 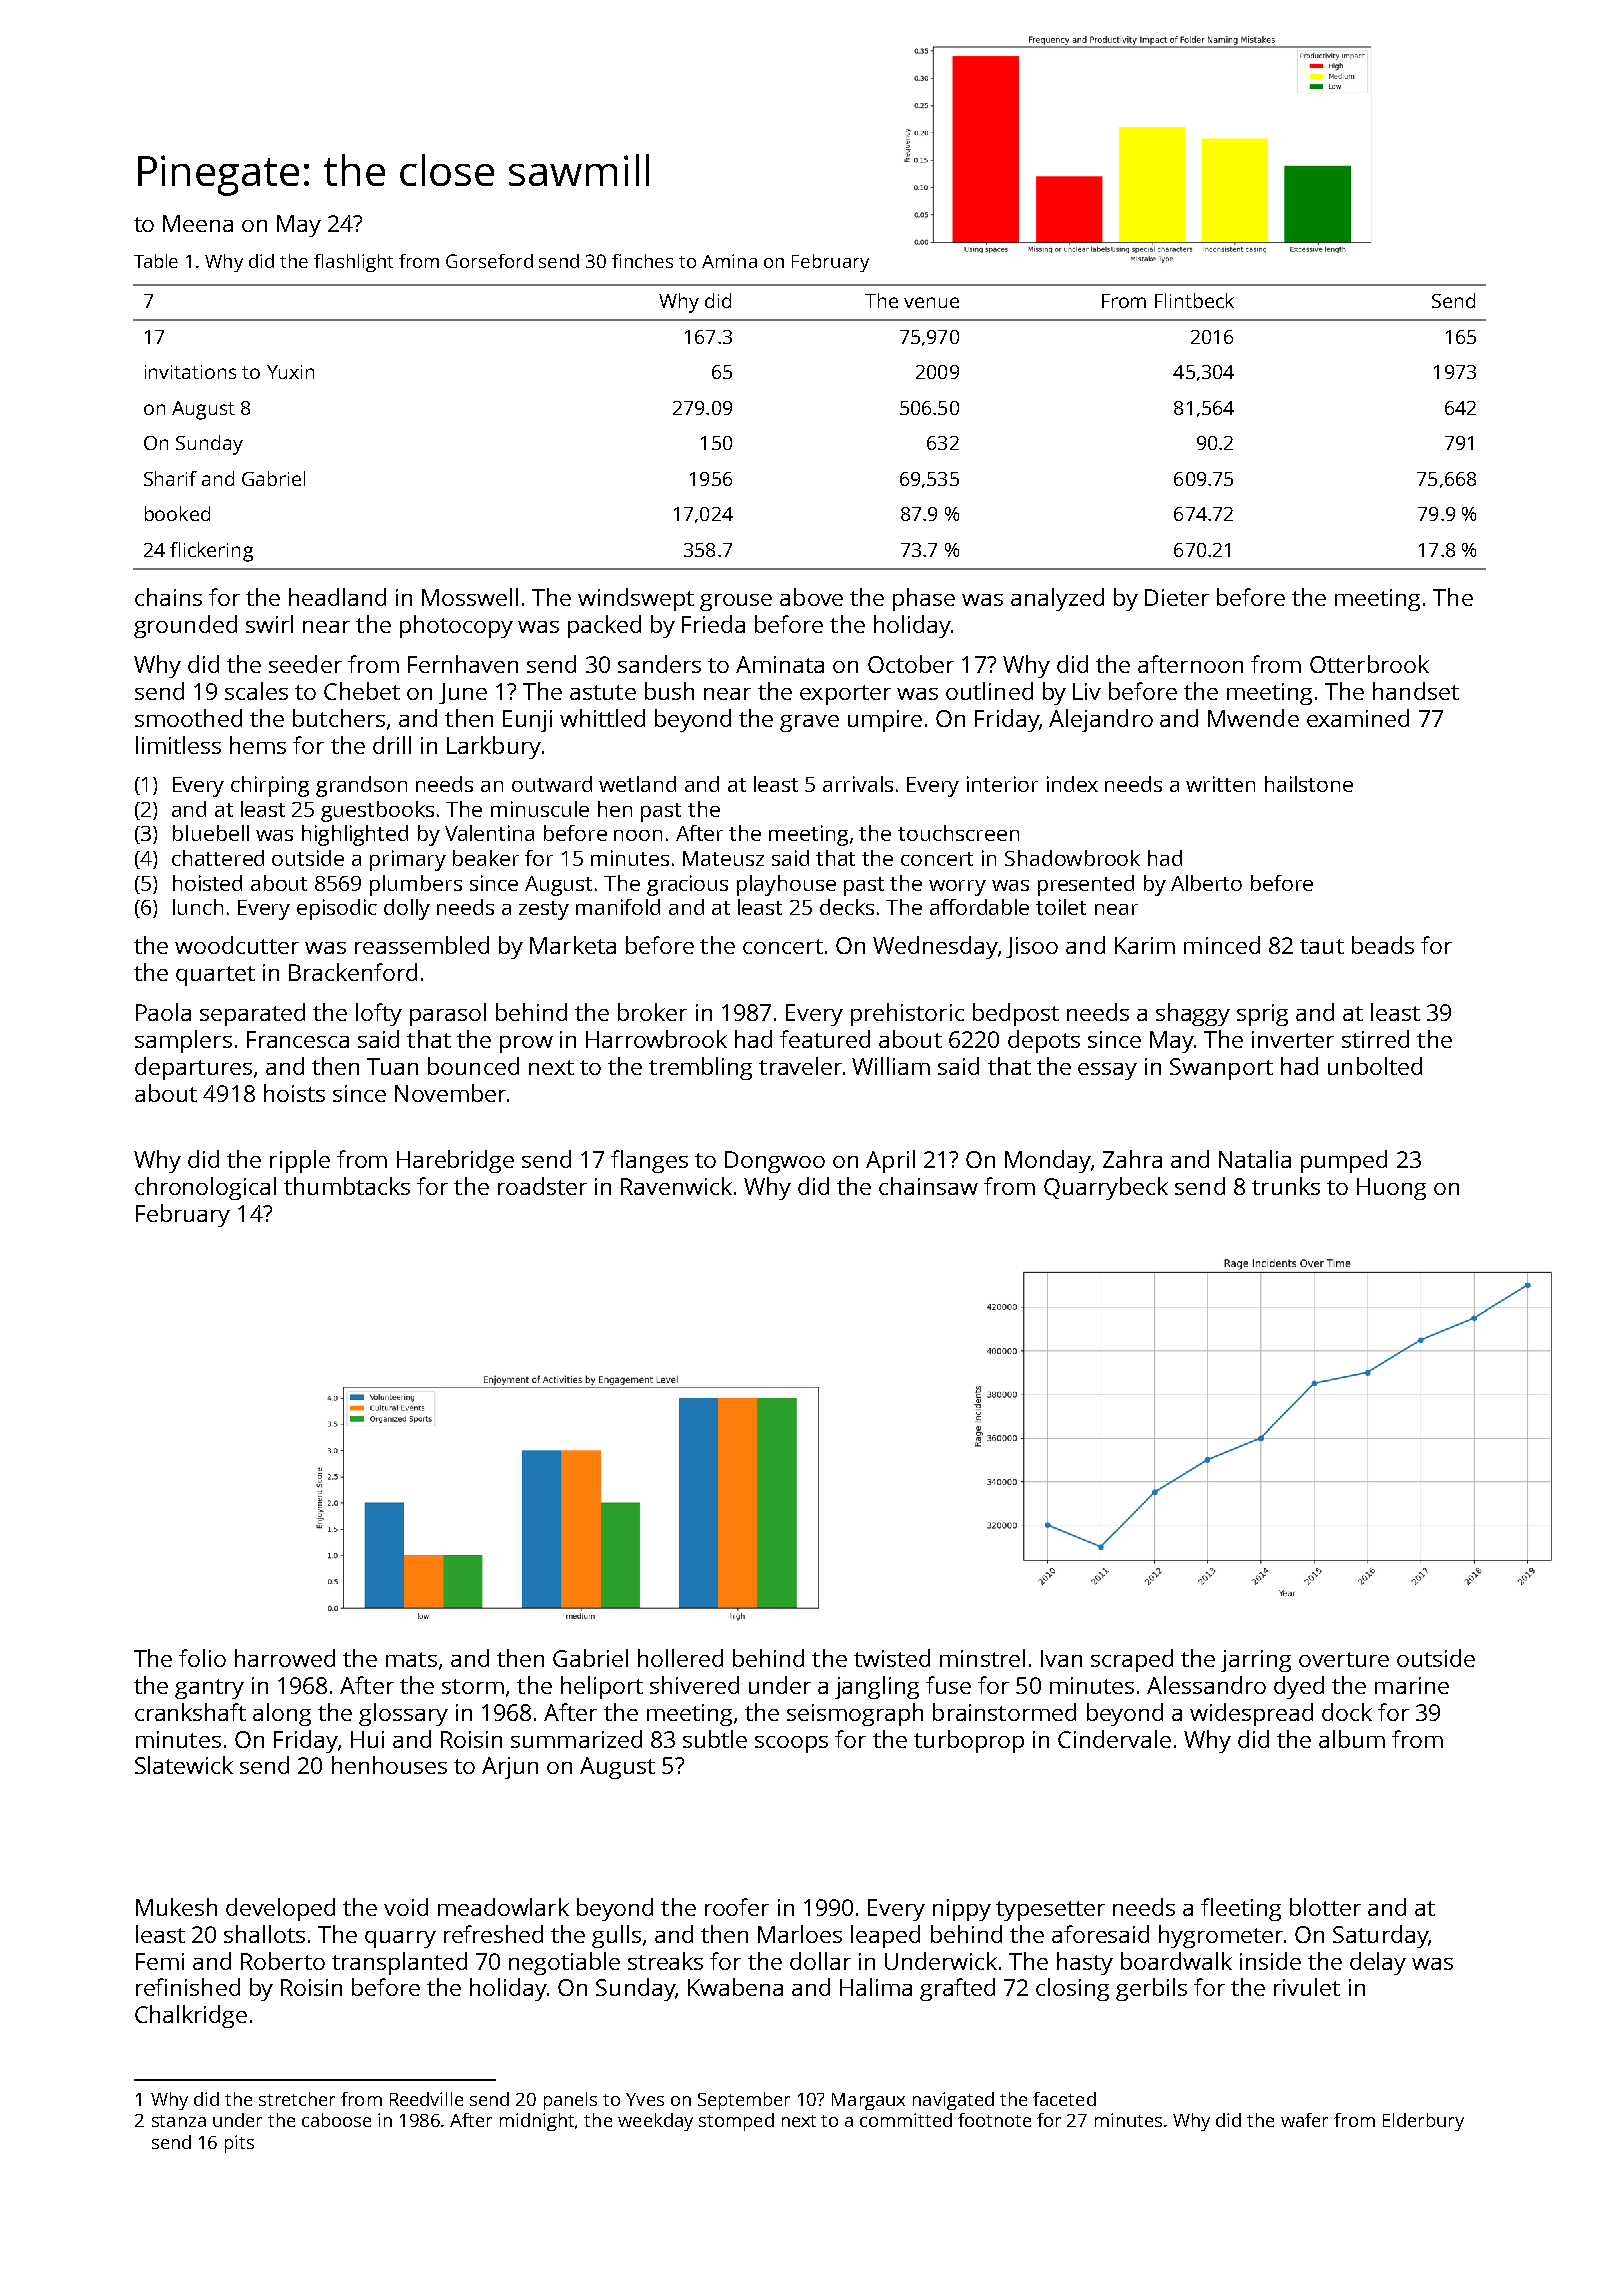 What do you see at coordinates (202, 1658) in the image?
I see `folio` at bounding box center [202, 1658].
